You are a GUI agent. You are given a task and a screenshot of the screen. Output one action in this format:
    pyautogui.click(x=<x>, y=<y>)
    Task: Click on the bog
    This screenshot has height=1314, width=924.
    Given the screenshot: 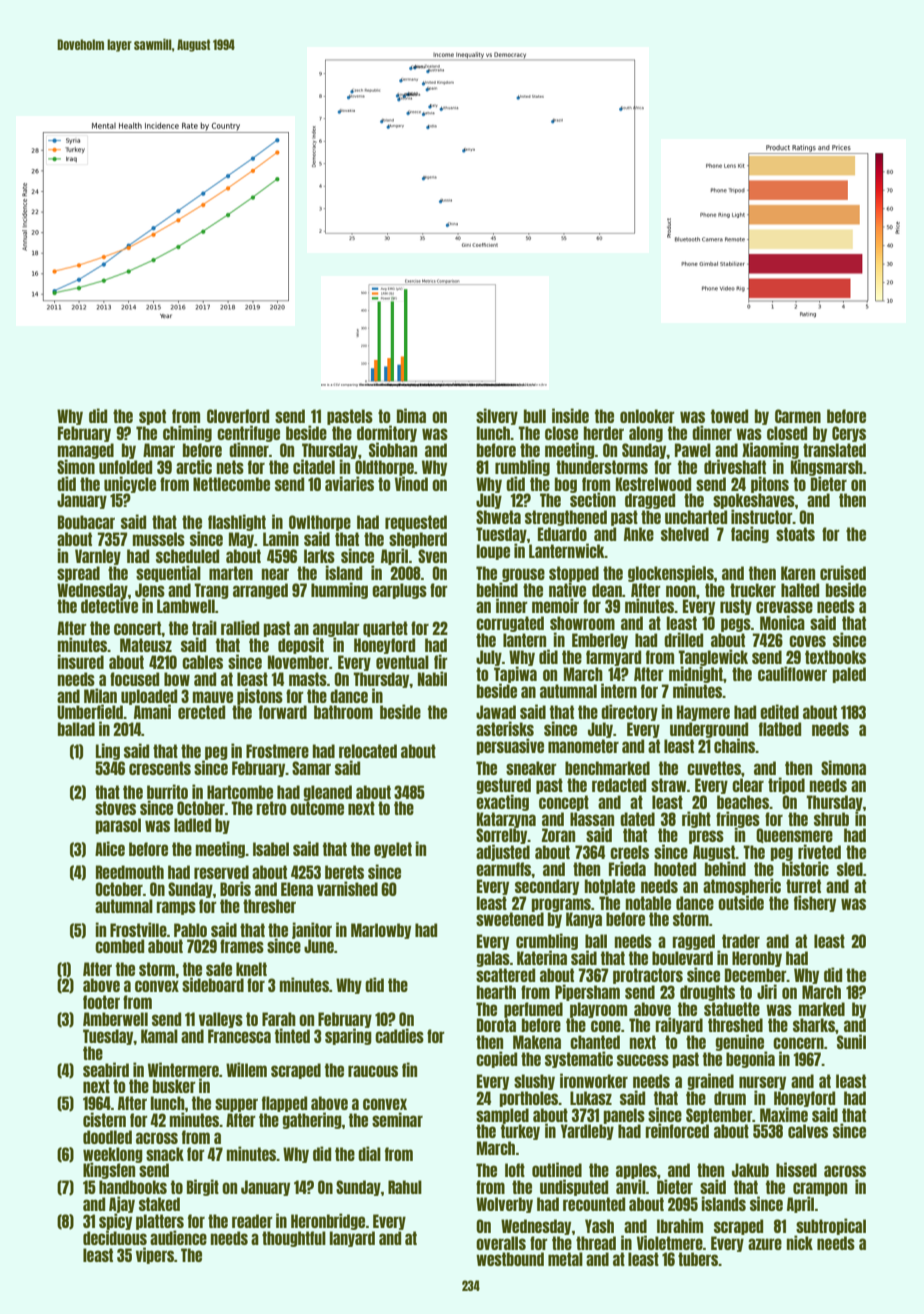 What is the action you would take?
    pyautogui.click(x=566, y=485)
